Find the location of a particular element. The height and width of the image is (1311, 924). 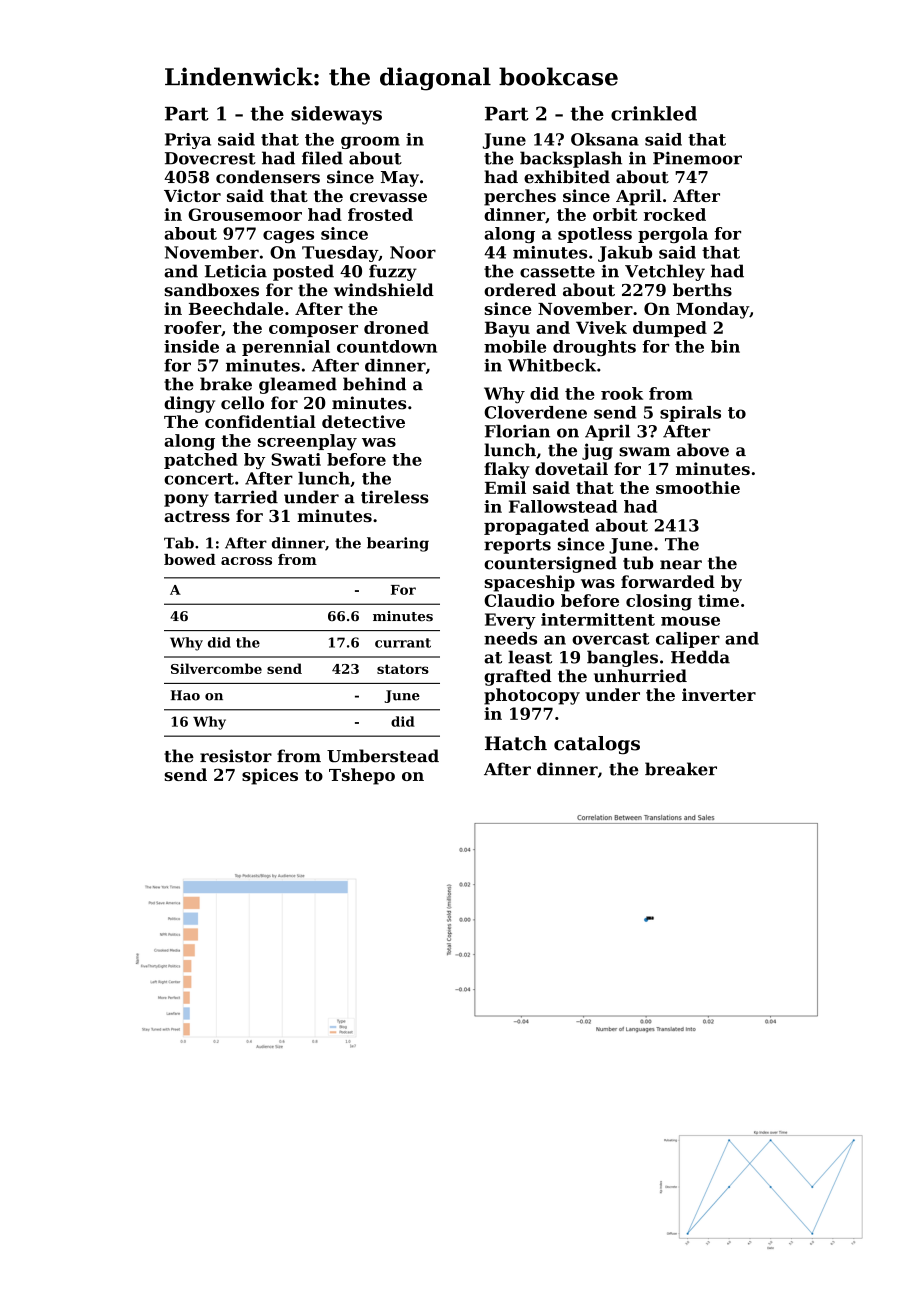

tub is located at coordinates (638, 563).
